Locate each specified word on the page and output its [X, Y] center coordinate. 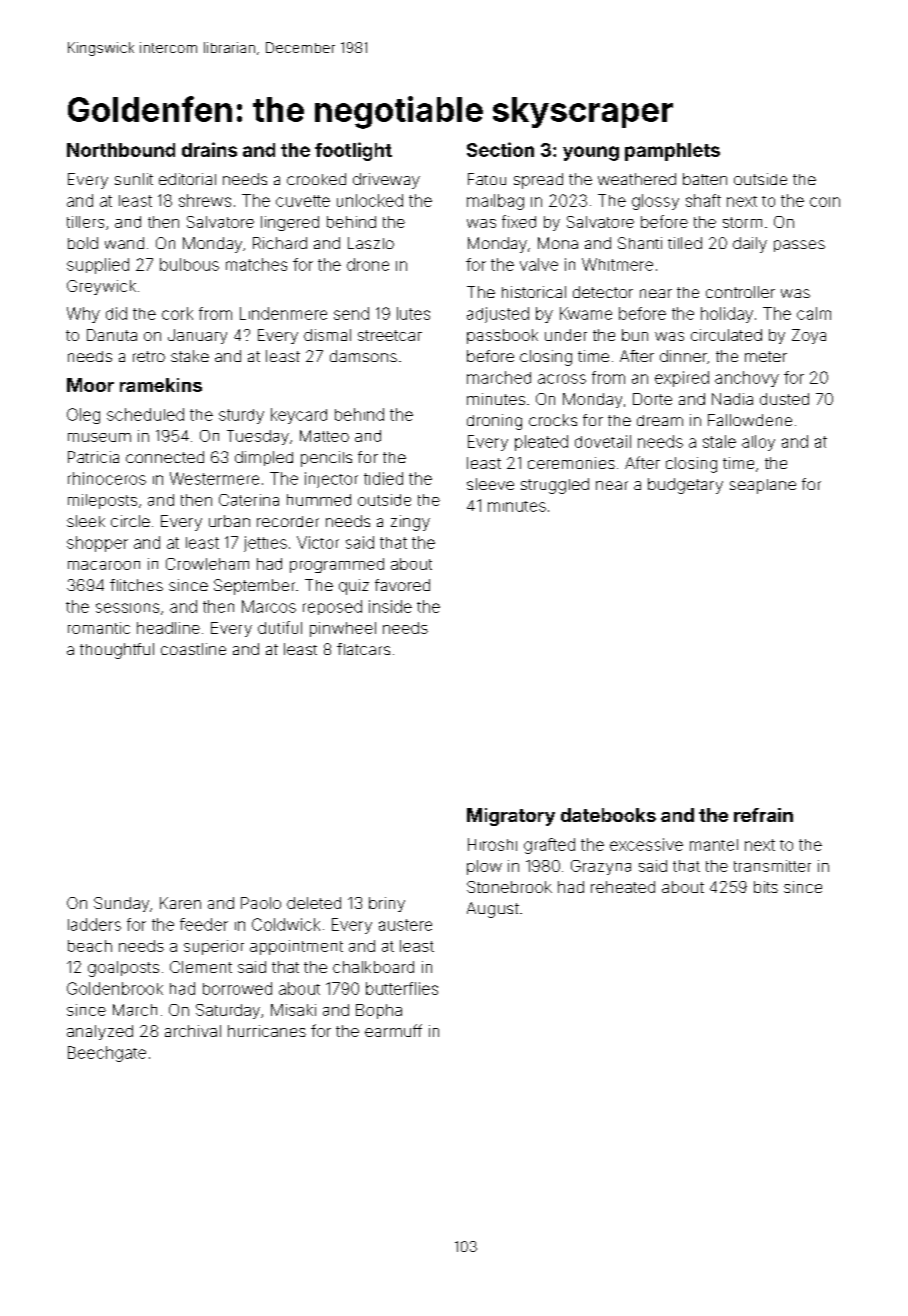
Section [500, 149]
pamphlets [672, 152]
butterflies [402, 988]
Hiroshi [492, 844]
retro [149, 356]
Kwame [586, 313]
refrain [763, 815]
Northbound [121, 150]
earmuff [393, 1030]
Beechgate [107, 1054]
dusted [784, 399]
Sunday [121, 904]
